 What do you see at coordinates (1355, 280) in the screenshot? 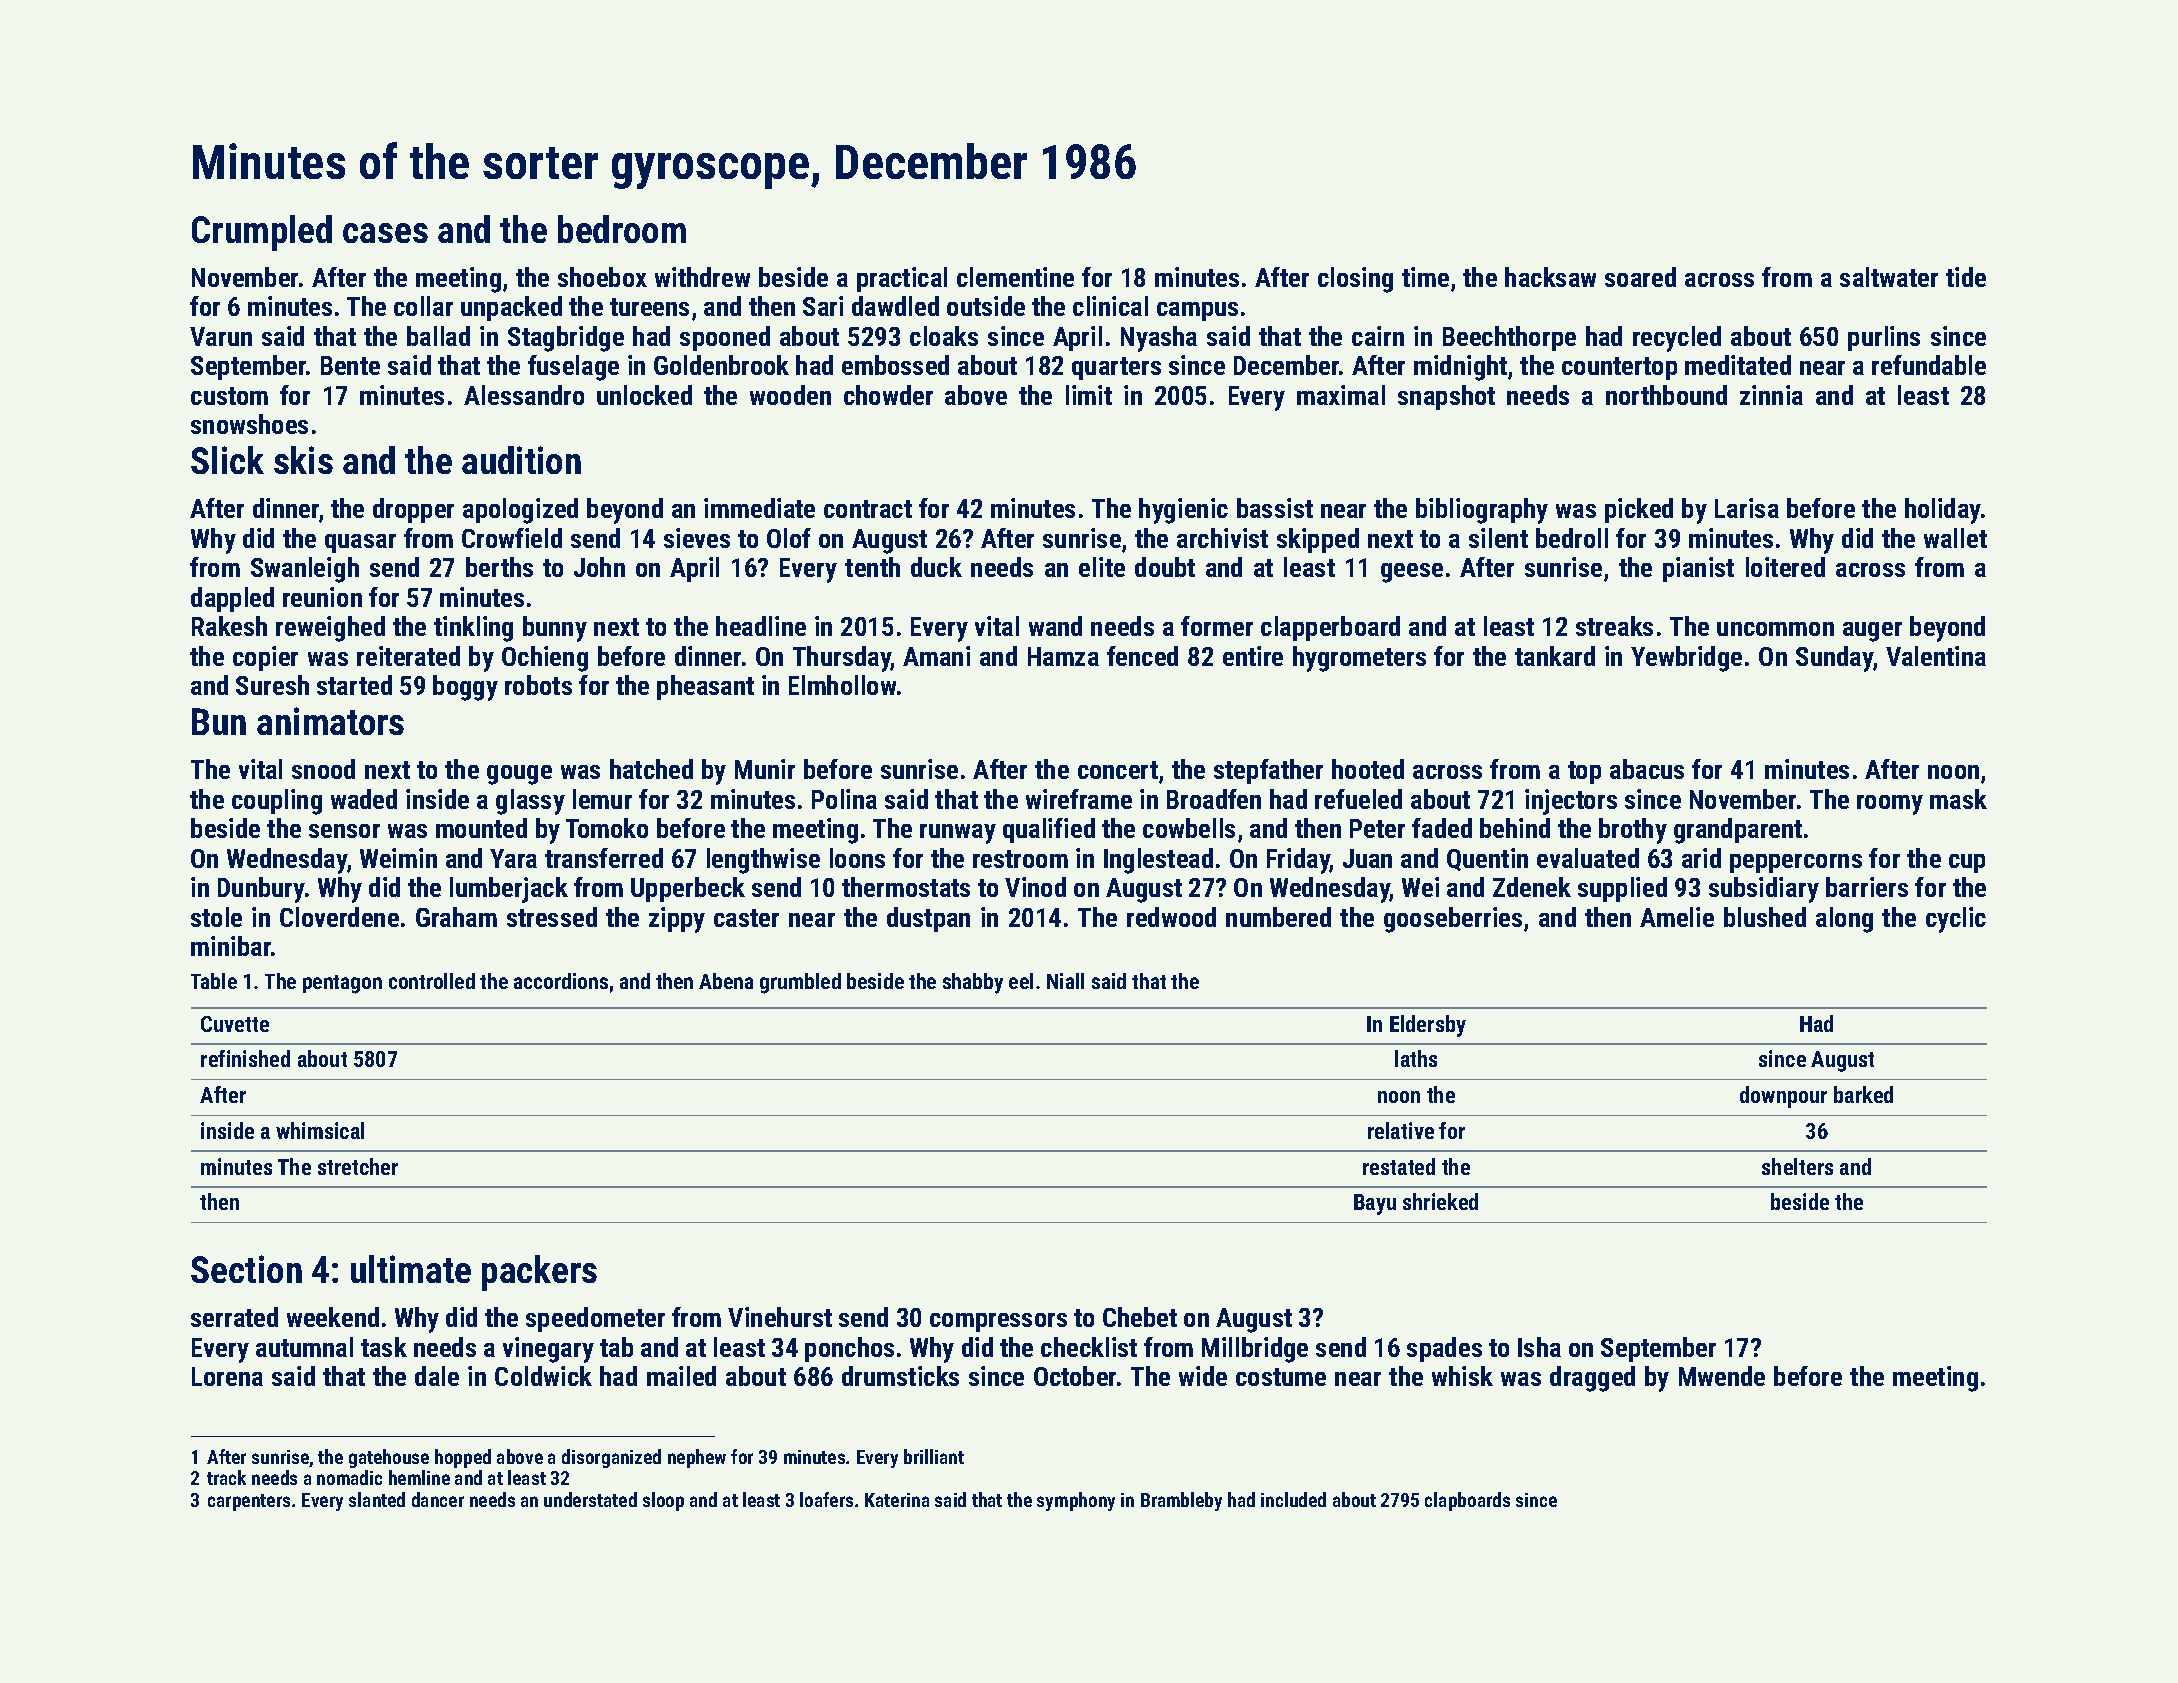
I see `closing` at bounding box center [1355, 280].
